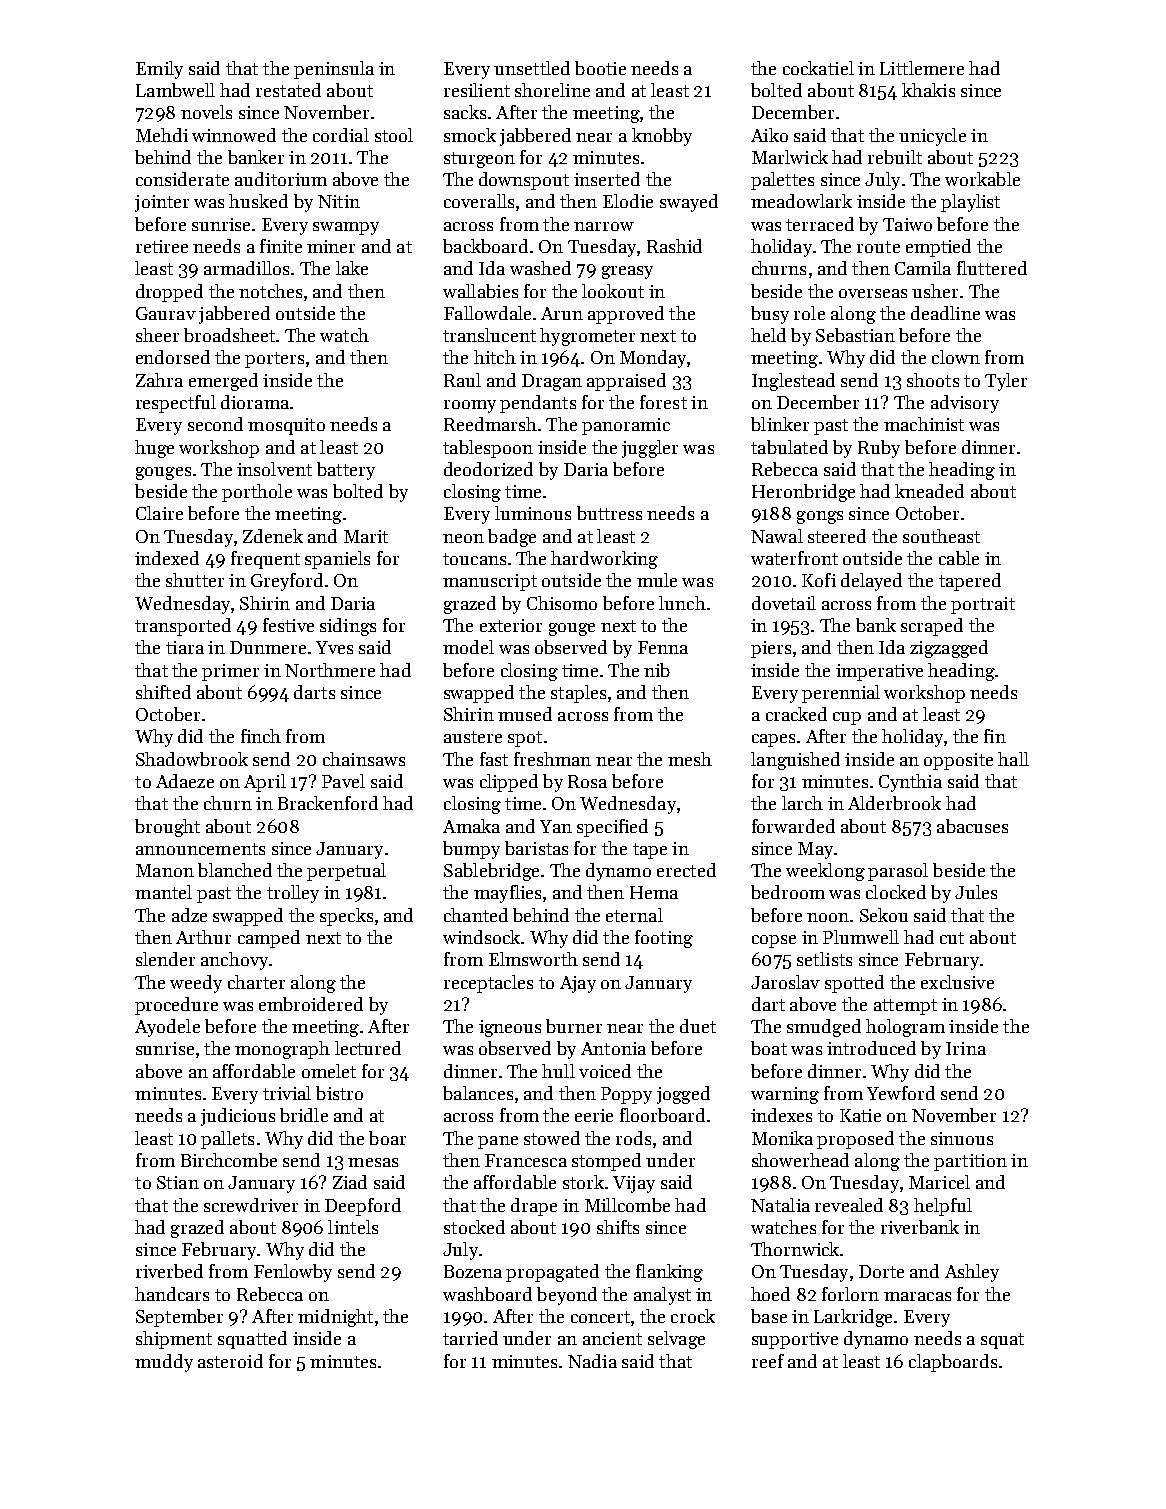  Describe the element at coordinates (578, 694) in the page. I see `staples` at that location.
